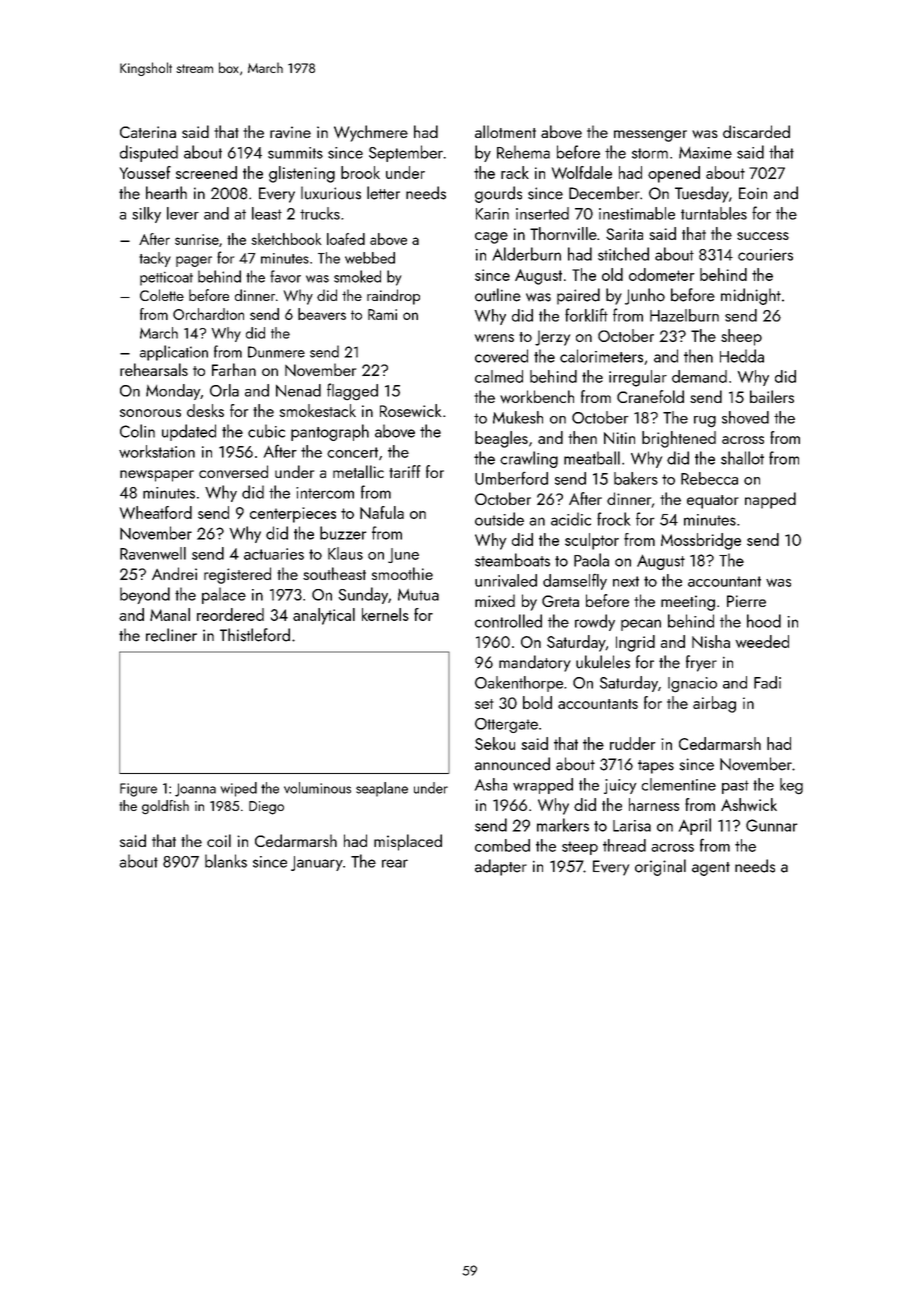 The height and width of the screenshot is (1308, 924). What do you see at coordinates (206, 172) in the screenshot?
I see `screened` at bounding box center [206, 172].
